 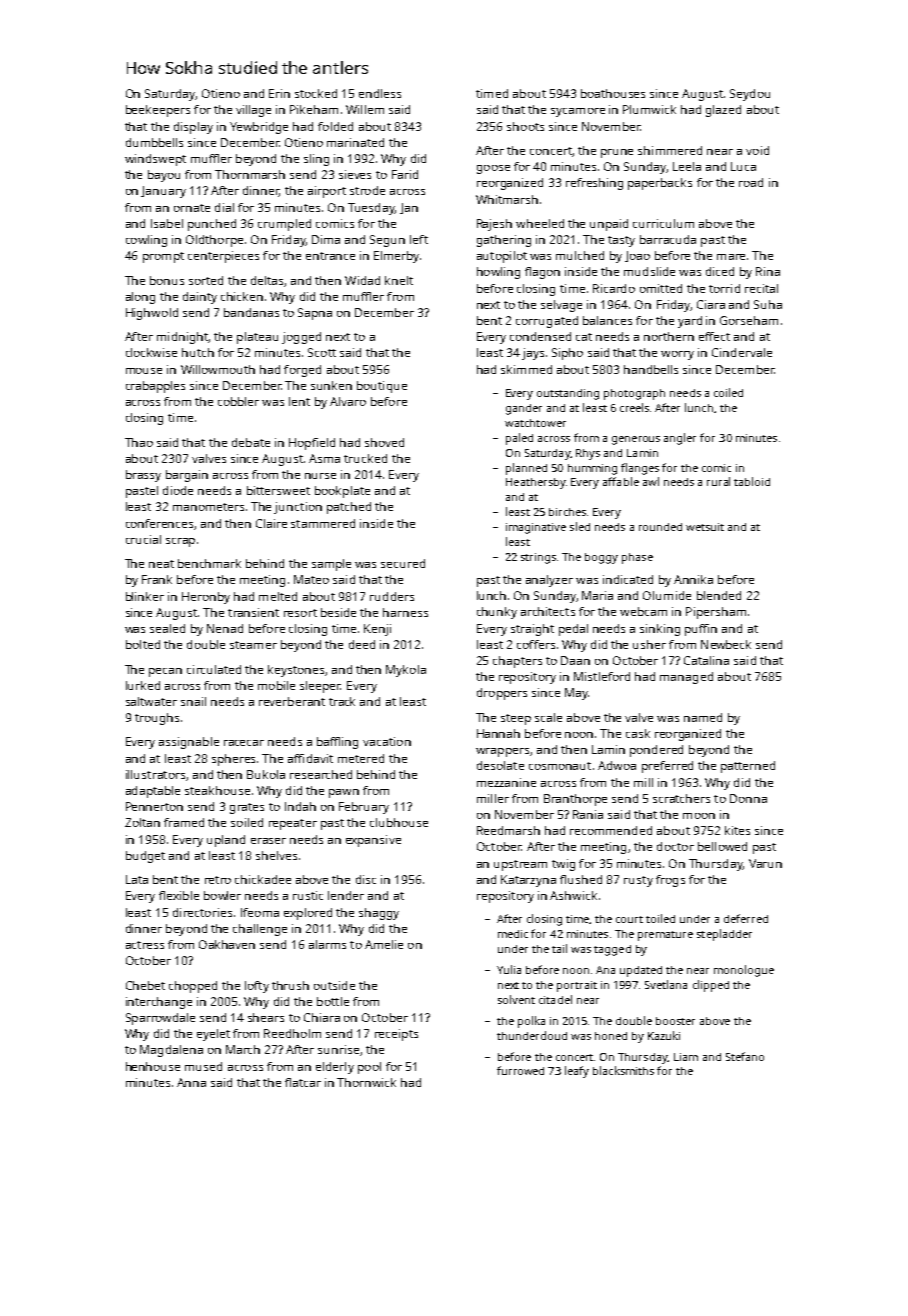 What do you see at coordinates (649, 109) in the page?
I see `Plumwick` at bounding box center [649, 109].
